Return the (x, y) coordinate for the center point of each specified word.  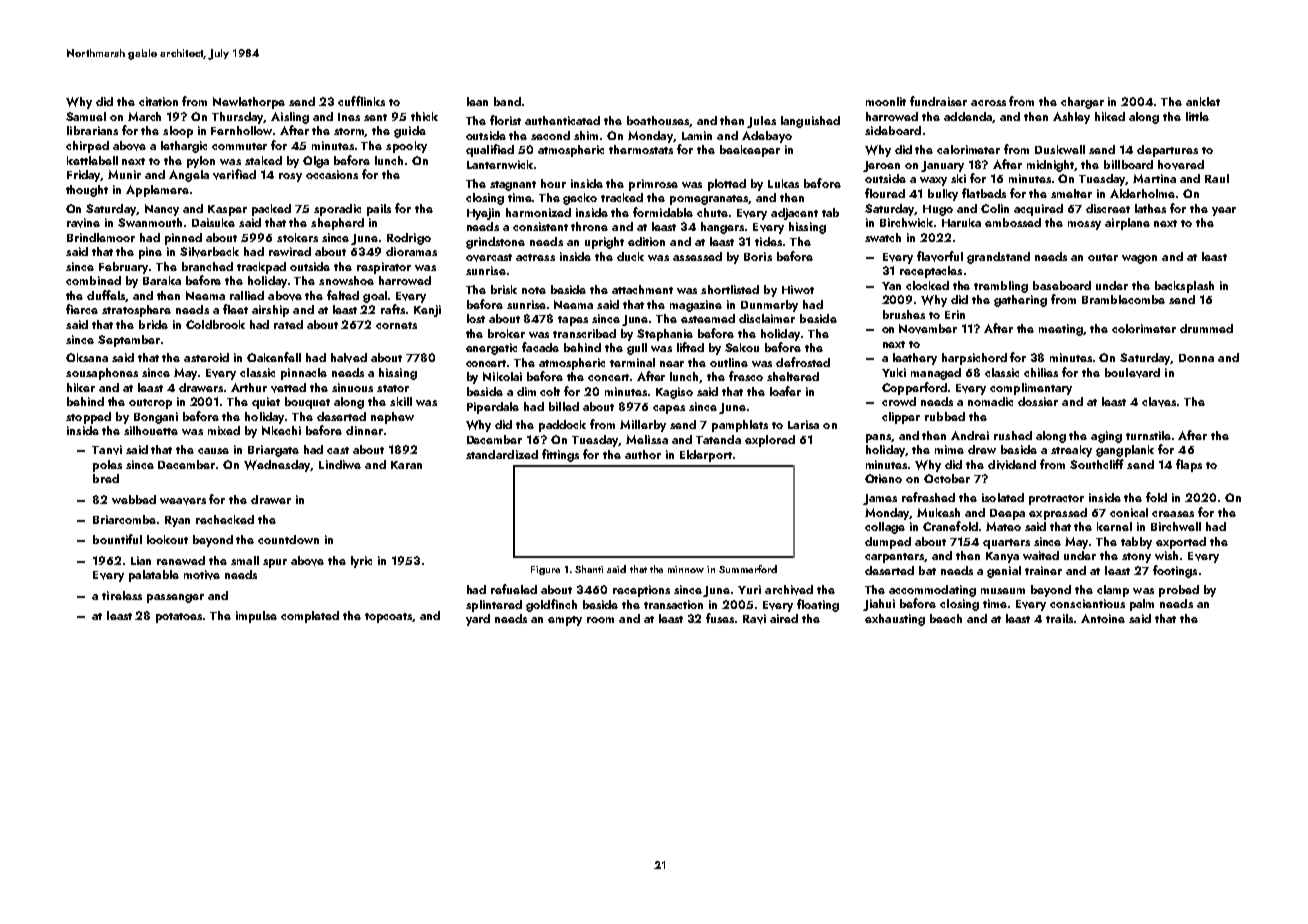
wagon (1139, 259)
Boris (758, 256)
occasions (332, 174)
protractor (1056, 500)
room (600, 620)
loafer (785, 391)
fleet (235, 309)
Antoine (1103, 618)
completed (310, 617)
